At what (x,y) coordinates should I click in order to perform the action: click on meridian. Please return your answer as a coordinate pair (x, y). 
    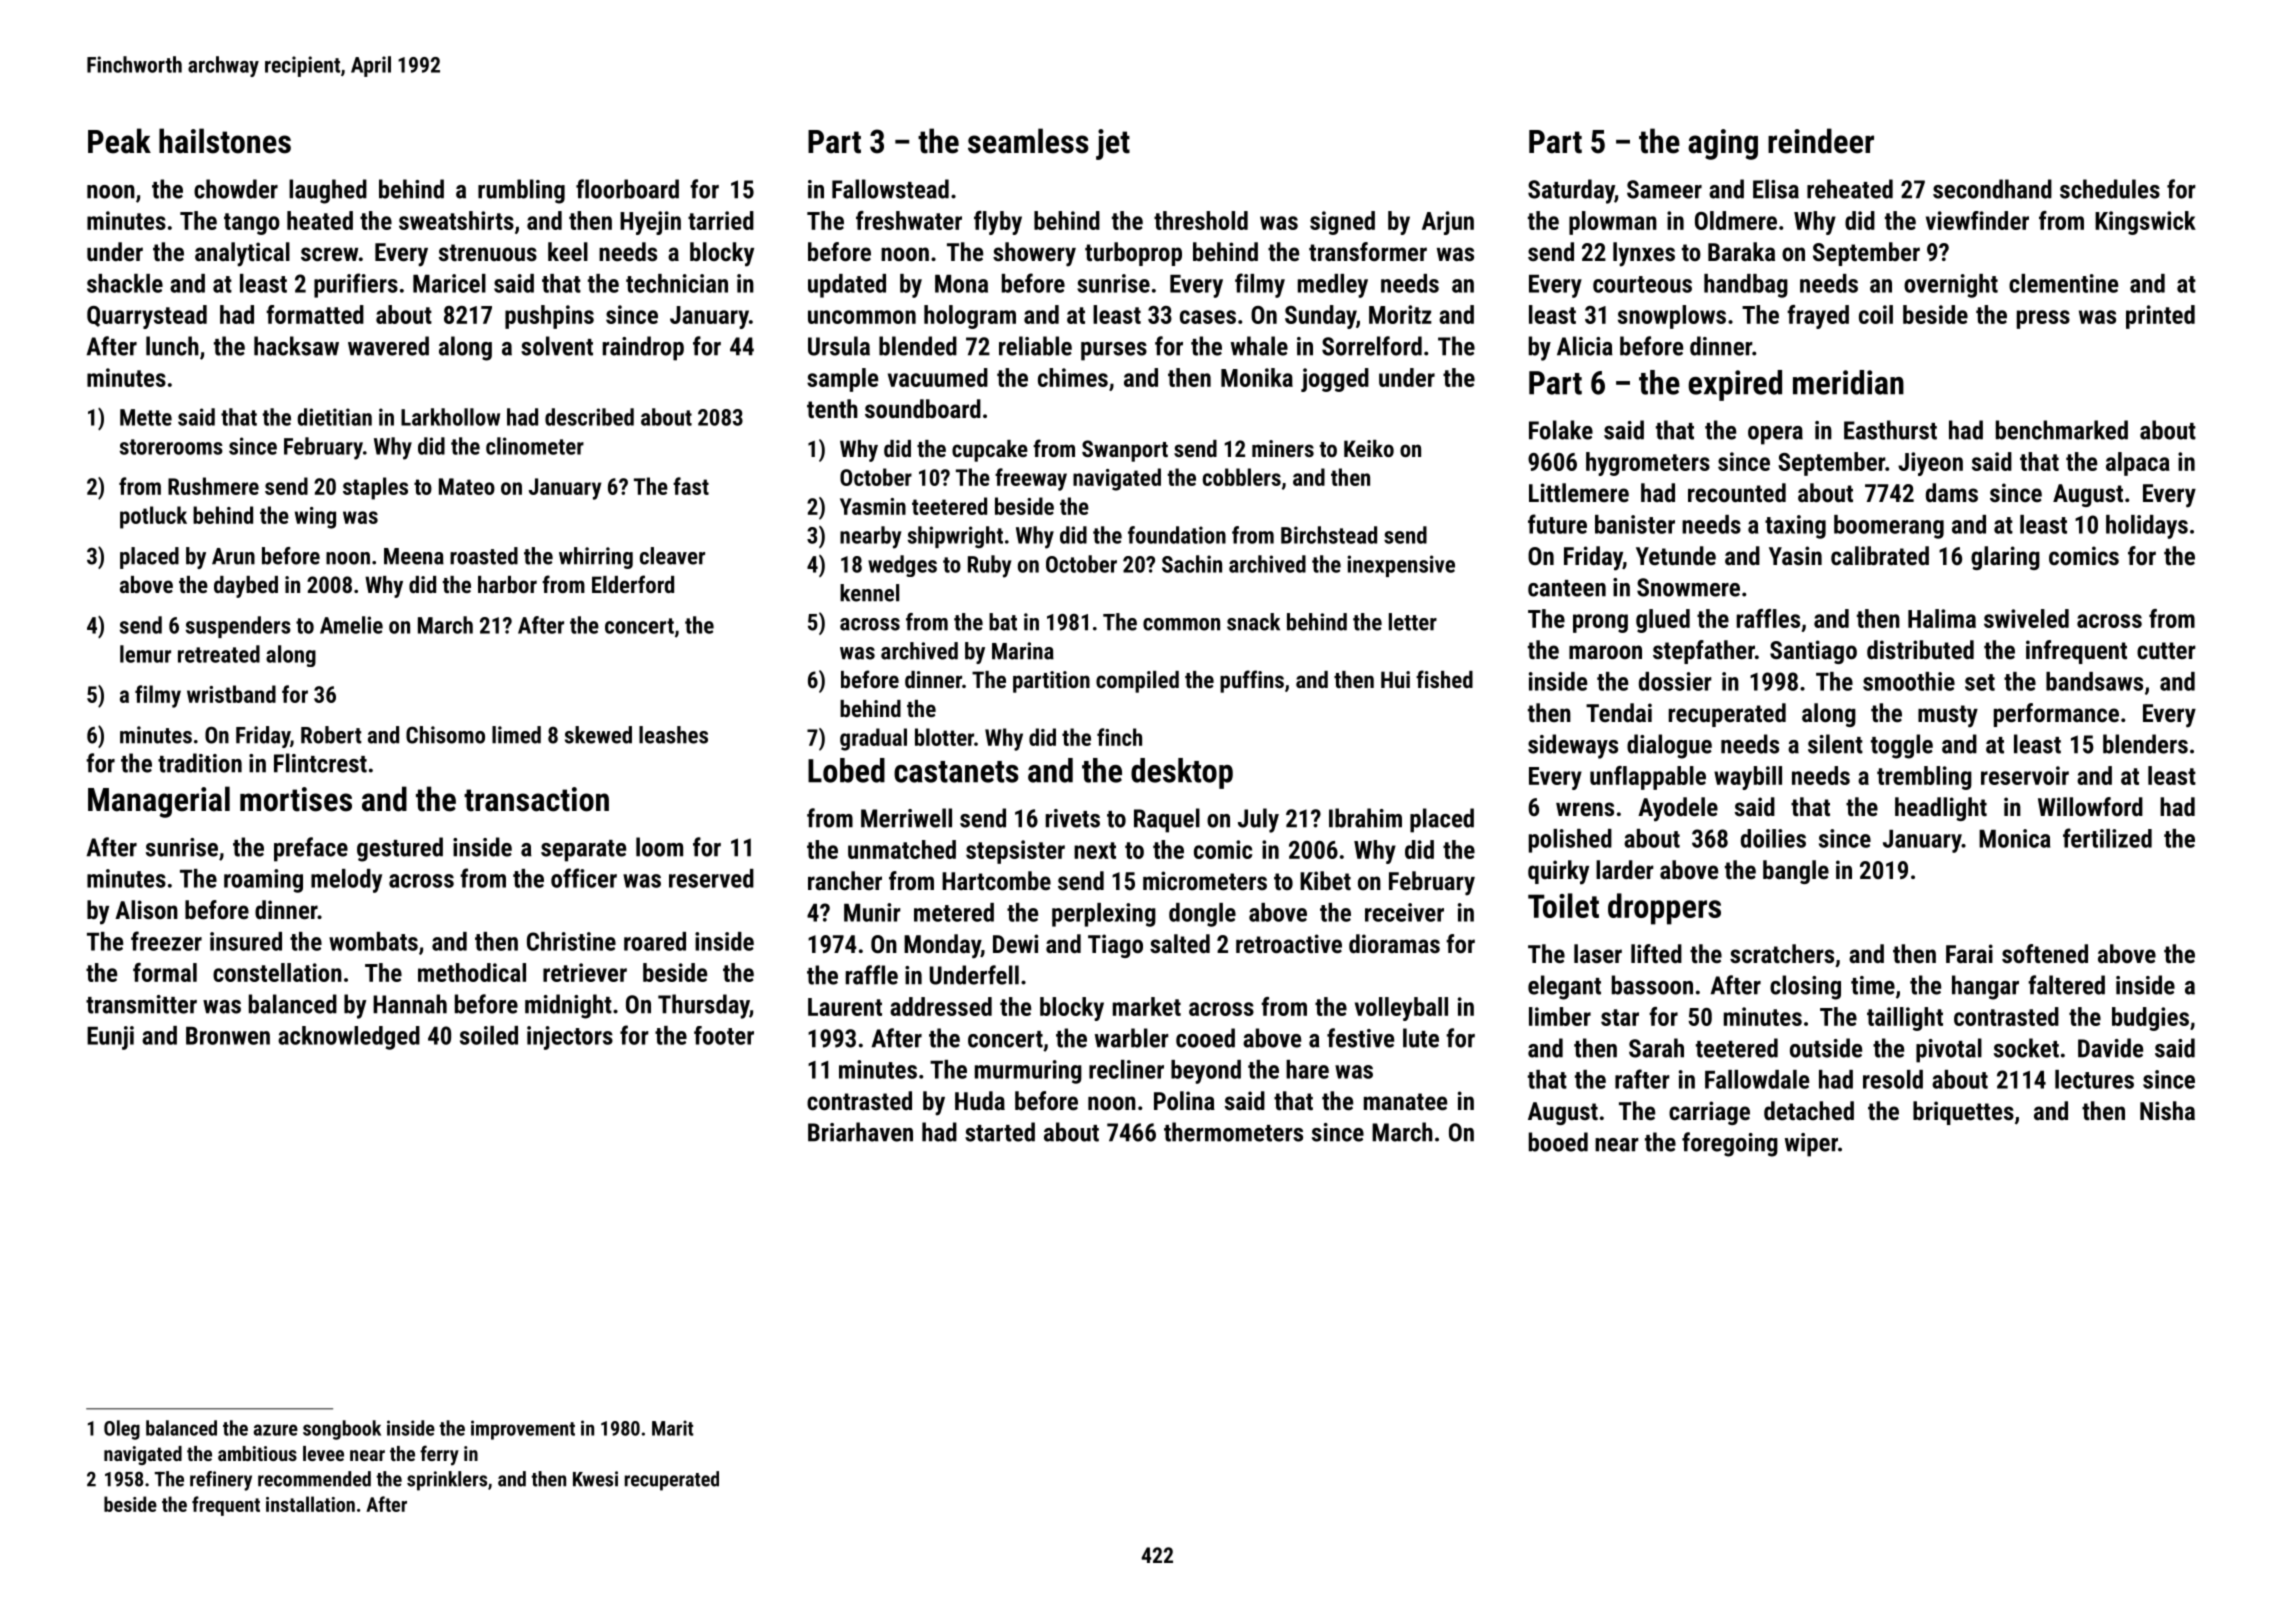
    Looking at the image, I should click on (1848, 382).
